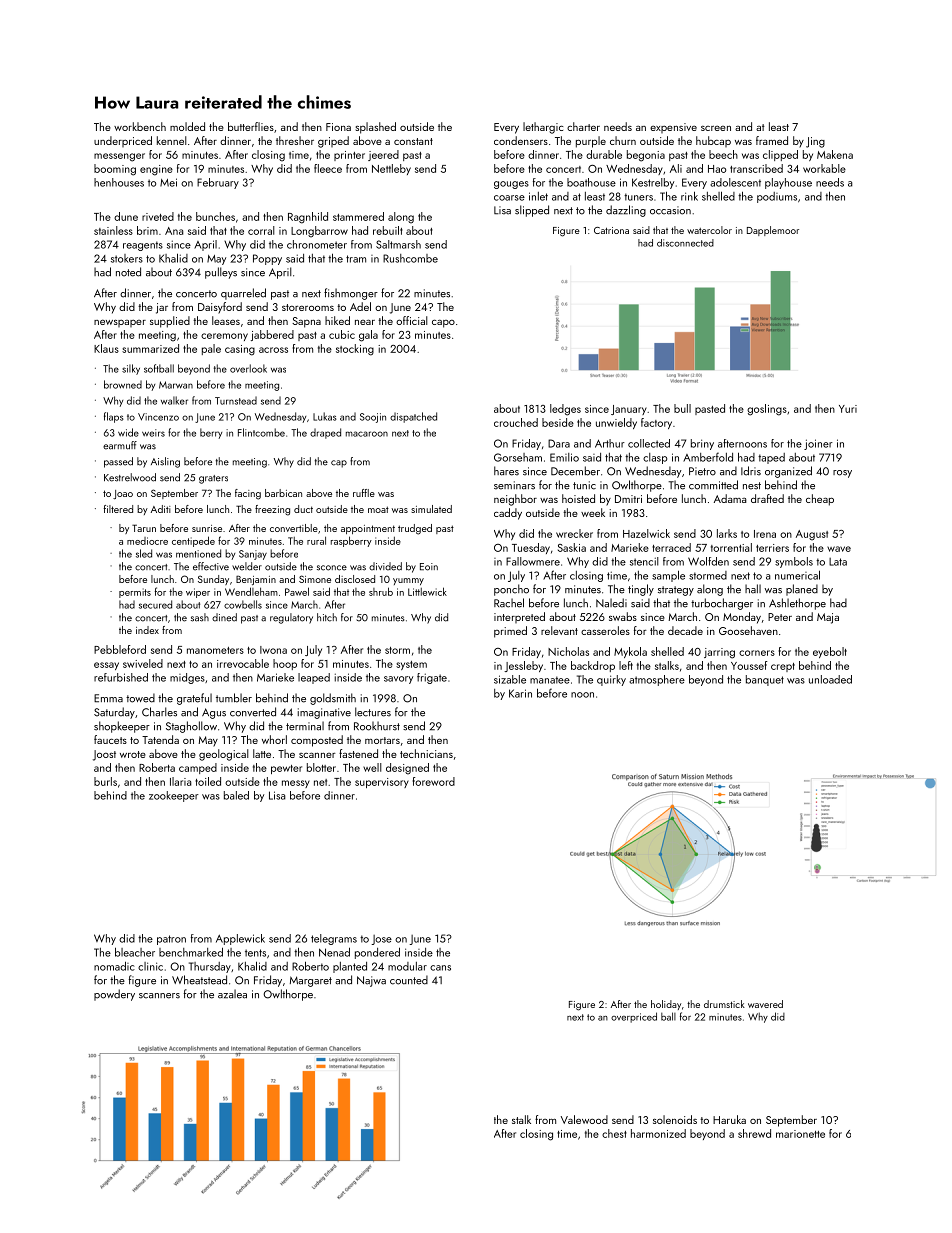 Image resolution: width=952 pixels, height=1233 pixels. What do you see at coordinates (543, 128) in the image?
I see `lethargic` at bounding box center [543, 128].
